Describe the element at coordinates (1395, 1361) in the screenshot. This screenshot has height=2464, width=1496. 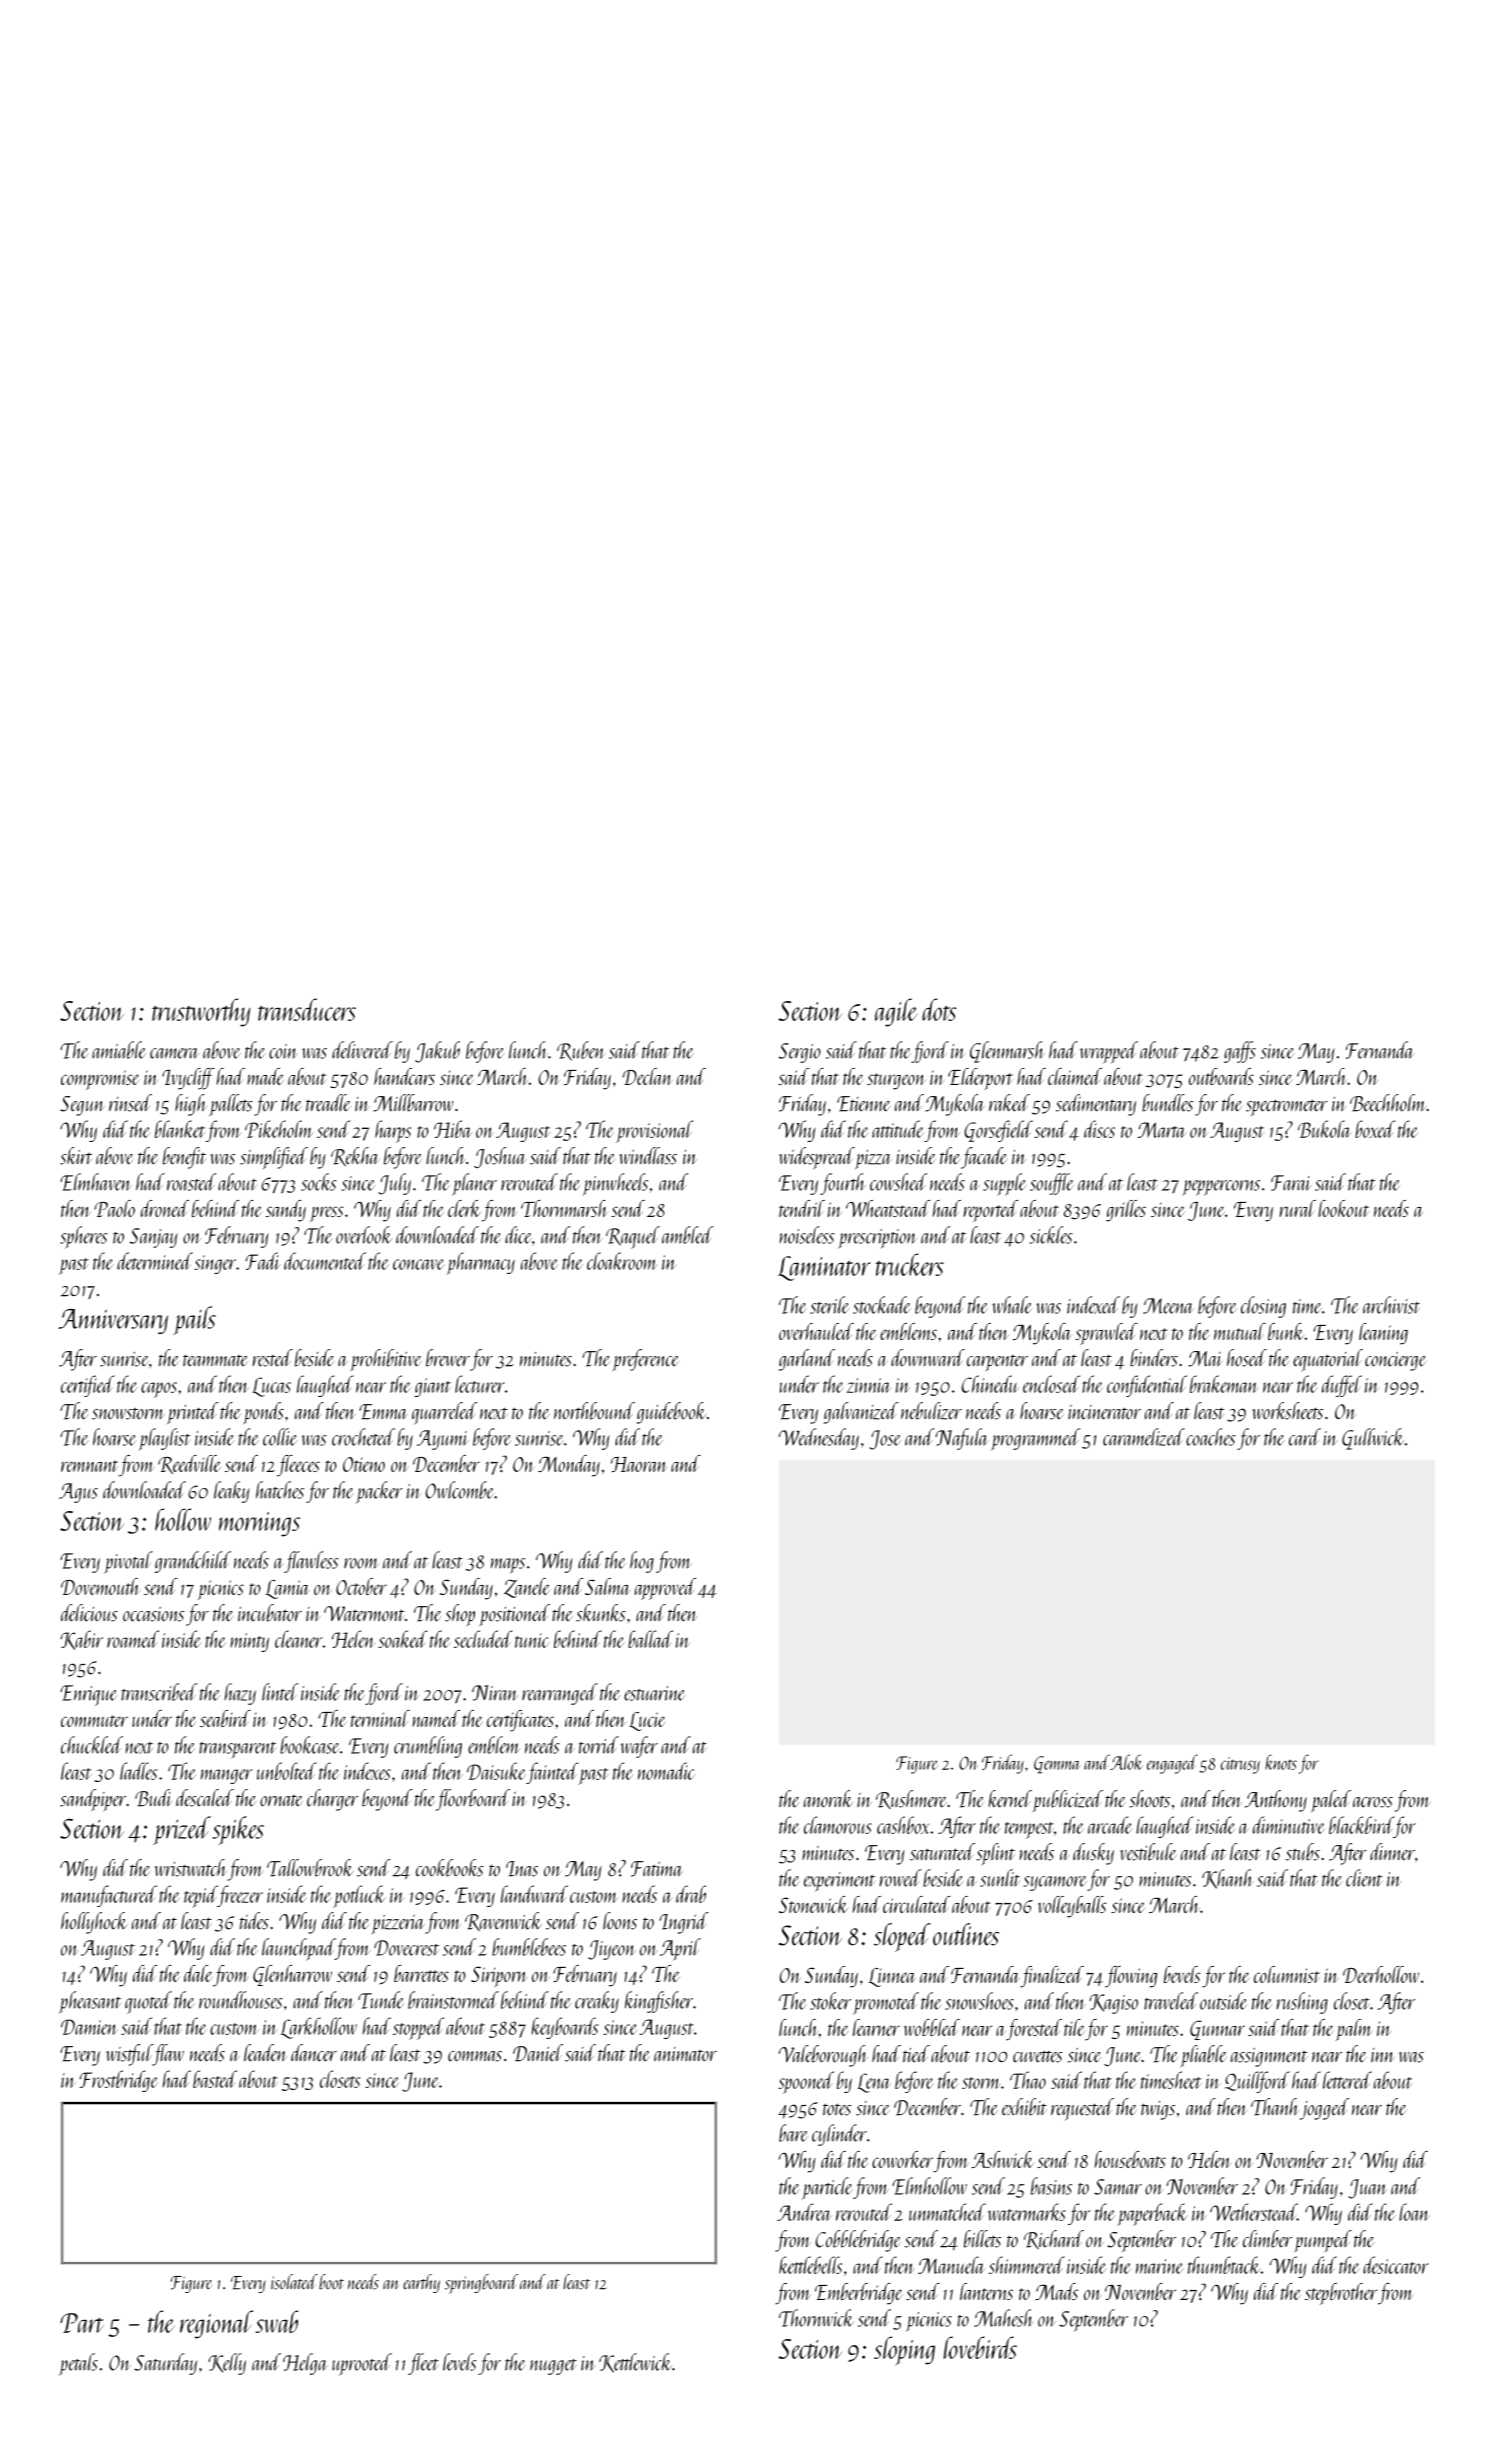
I see `concierge` at that location.
